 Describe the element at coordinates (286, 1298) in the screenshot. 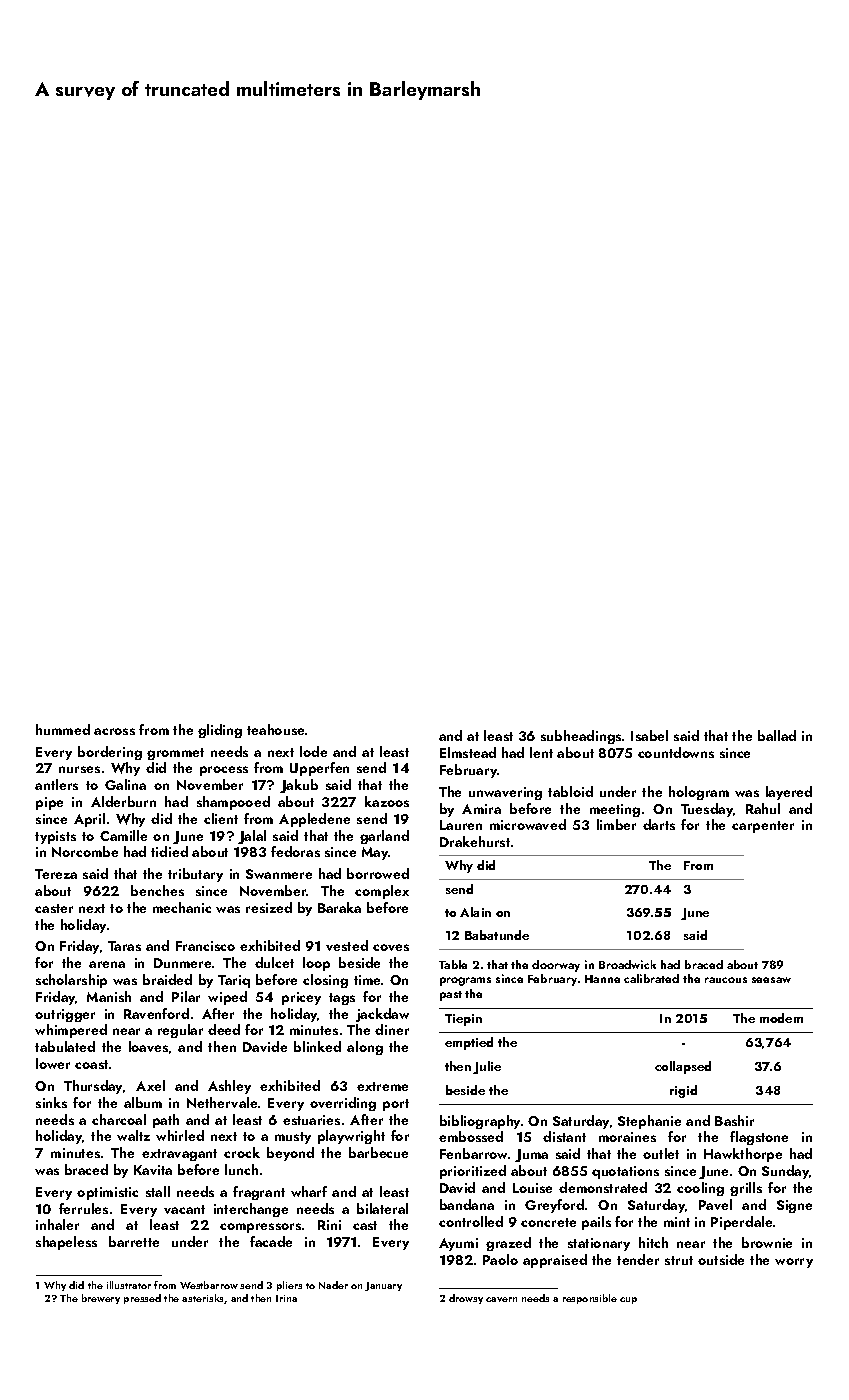

I see `Irina` at that location.
